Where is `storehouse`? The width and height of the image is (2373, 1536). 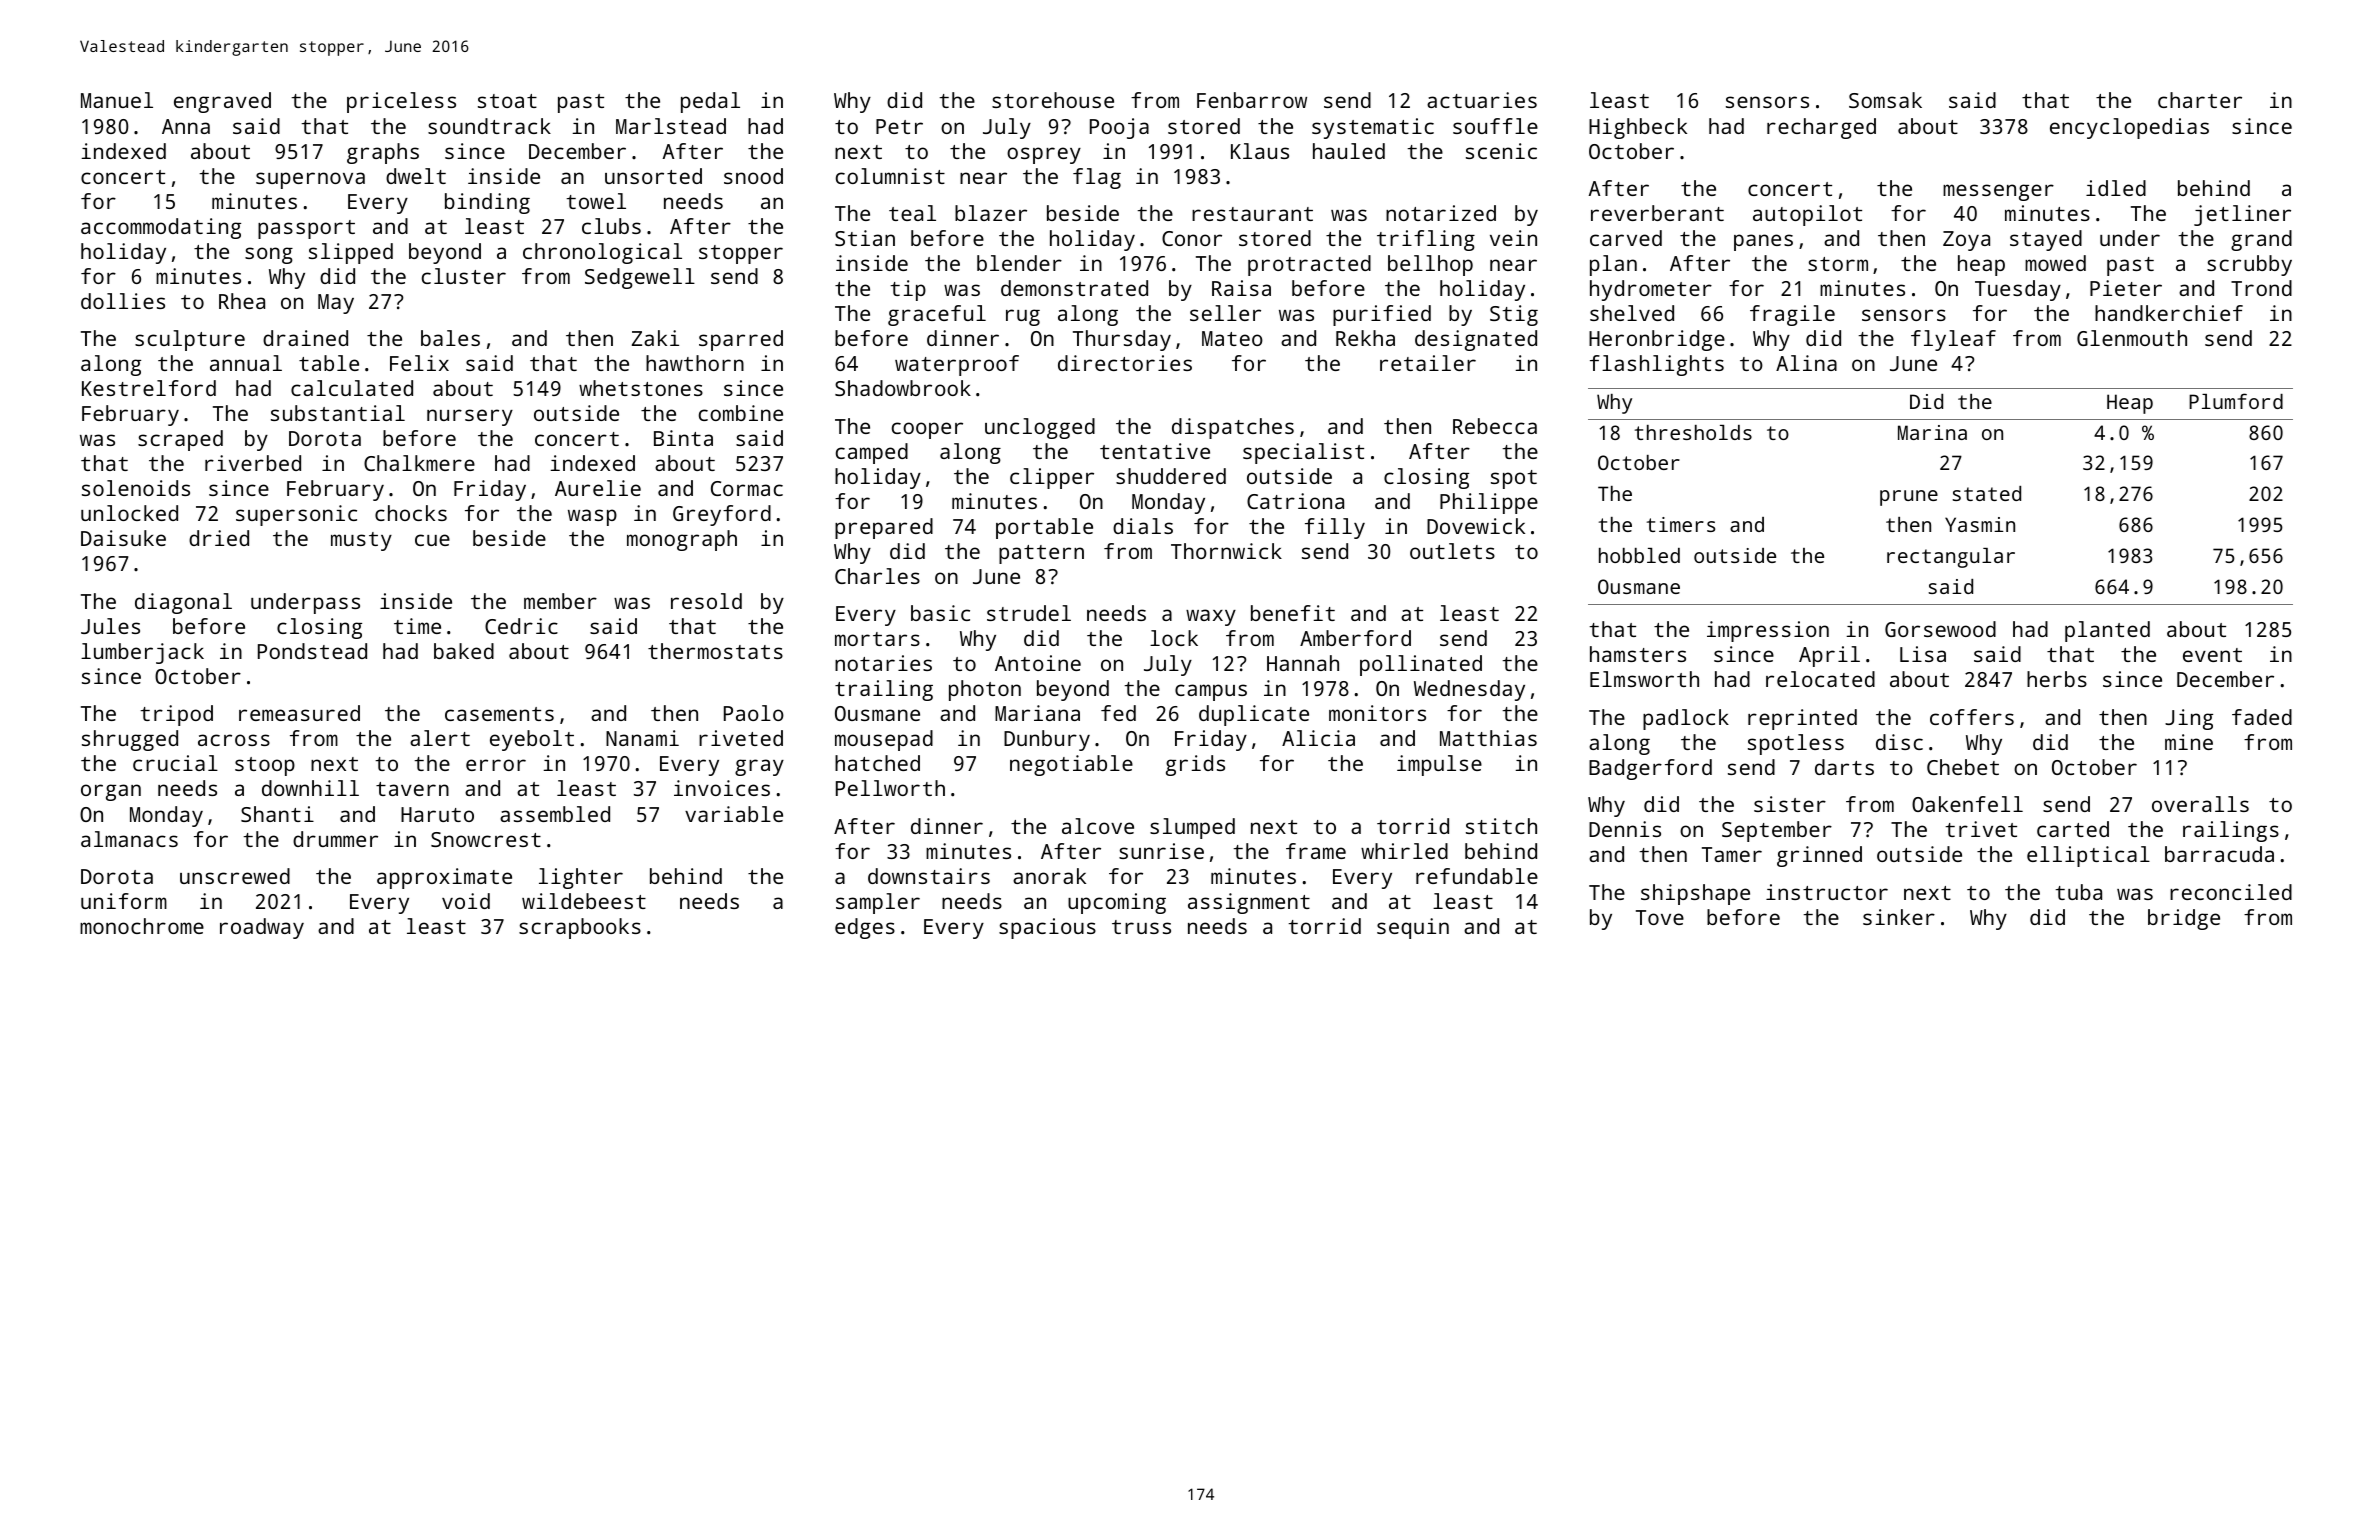
storehouse is located at coordinates (1053, 100).
